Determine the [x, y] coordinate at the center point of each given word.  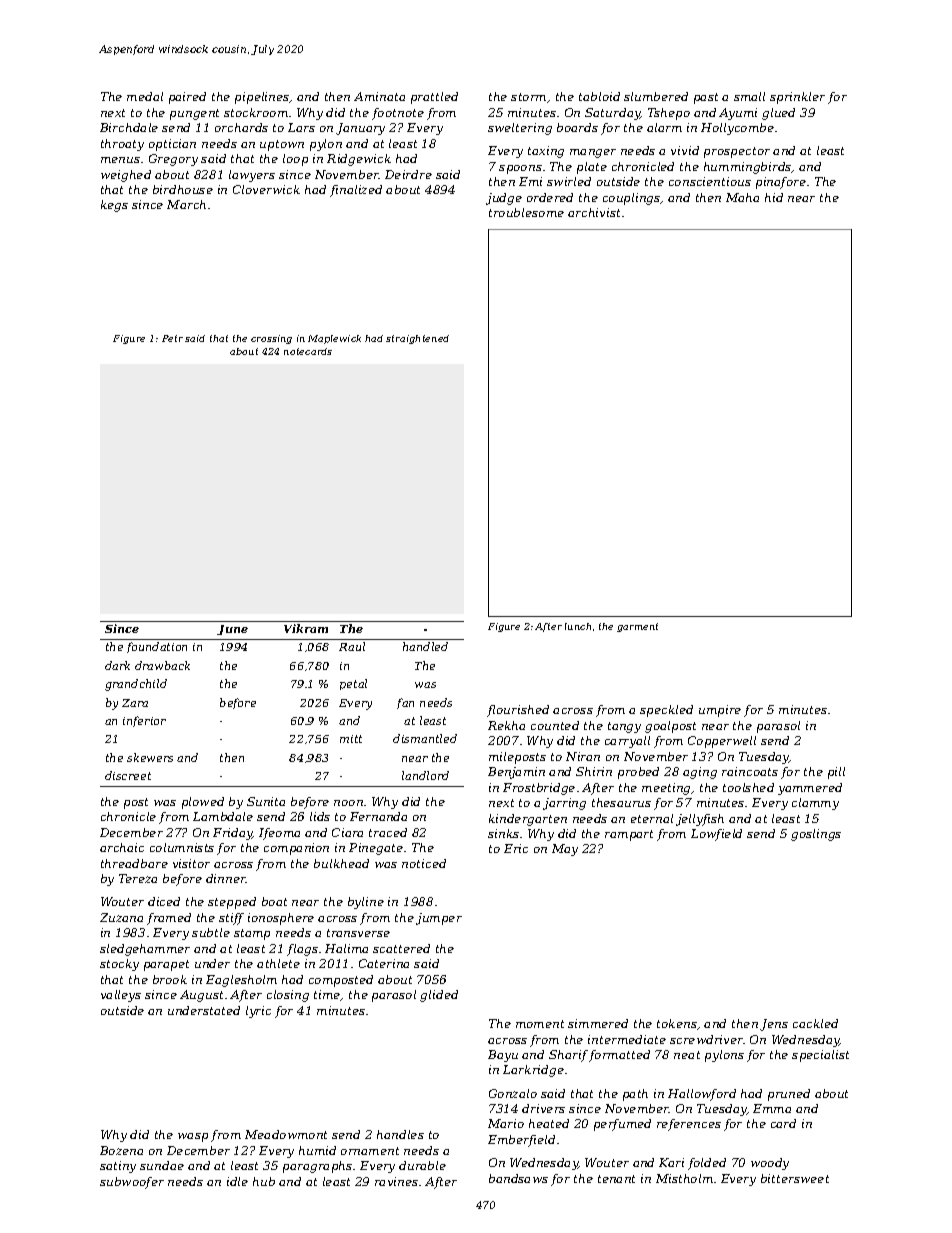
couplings [632, 199]
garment [637, 627]
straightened [417, 339]
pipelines [262, 98]
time [327, 995]
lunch [578, 626]
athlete [278, 963]
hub [264, 1181]
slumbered [656, 96]
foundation [157, 647]
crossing [271, 339]
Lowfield [716, 835]
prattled [434, 98]
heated [549, 1123]
